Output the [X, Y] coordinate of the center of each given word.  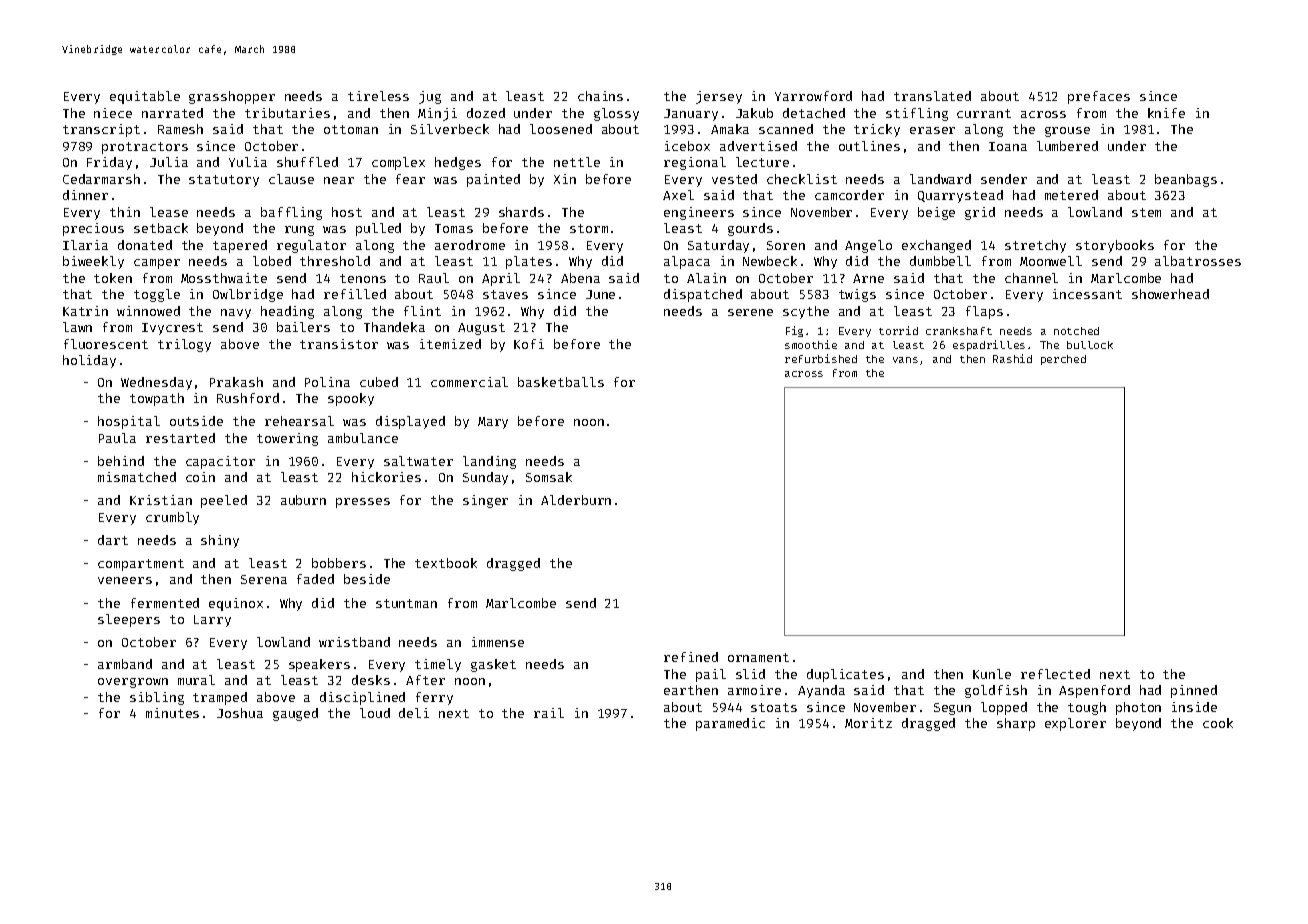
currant [984, 113]
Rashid [1012, 358]
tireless [378, 96]
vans [905, 360]
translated [932, 96]
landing [489, 462]
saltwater [418, 461]
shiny [220, 541]
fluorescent [106, 344]
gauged [295, 714]
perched [1063, 360]
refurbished [821, 358]
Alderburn [576, 500]
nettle [577, 162]
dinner [85, 195]
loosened [561, 129]
